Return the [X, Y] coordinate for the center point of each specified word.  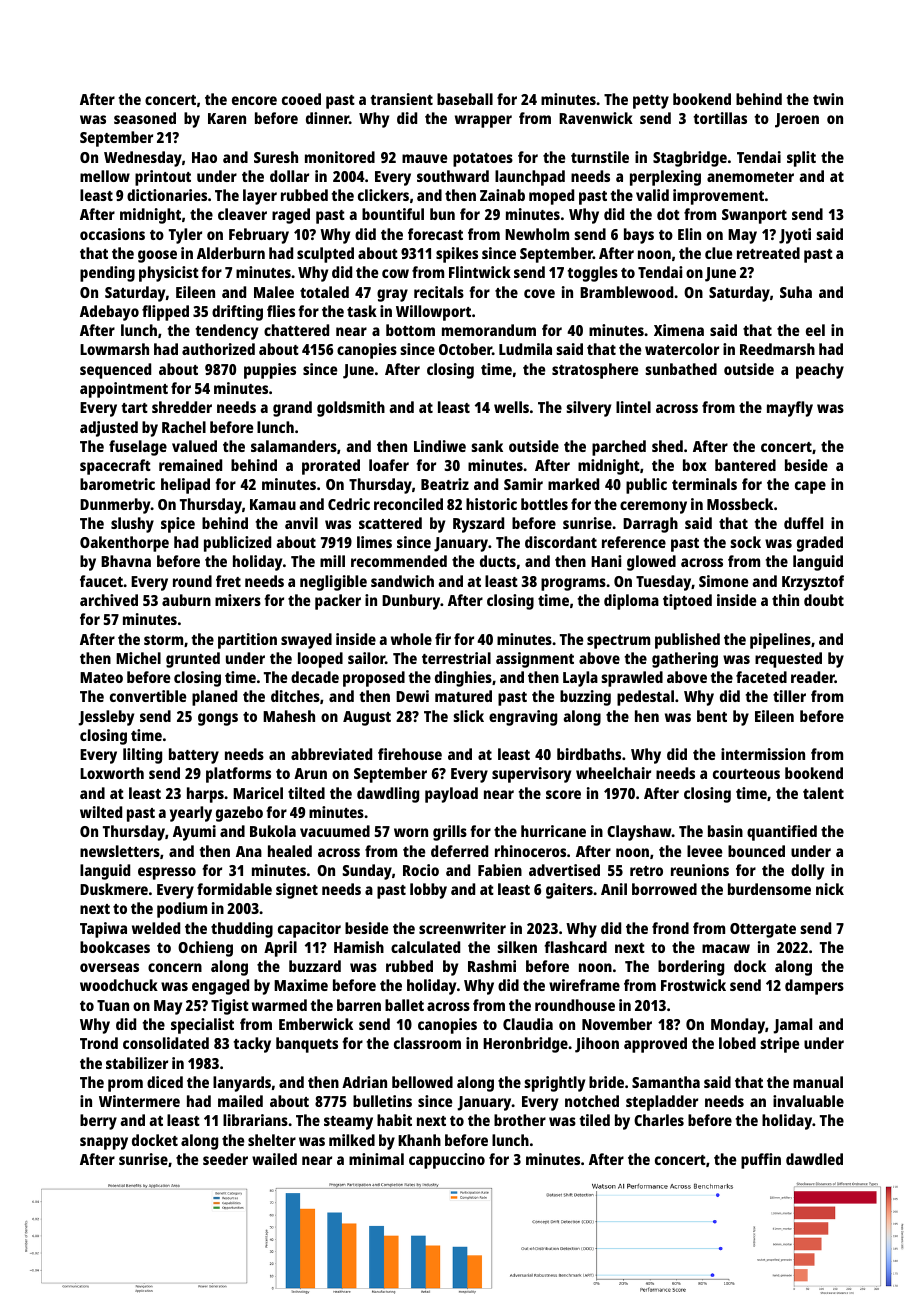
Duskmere [114, 889]
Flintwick [480, 272]
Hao [204, 157]
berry [98, 1122]
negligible [333, 583]
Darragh [650, 525]
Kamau [273, 504]
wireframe [584, 985]
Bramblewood [626, 292]
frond [670, 928]
